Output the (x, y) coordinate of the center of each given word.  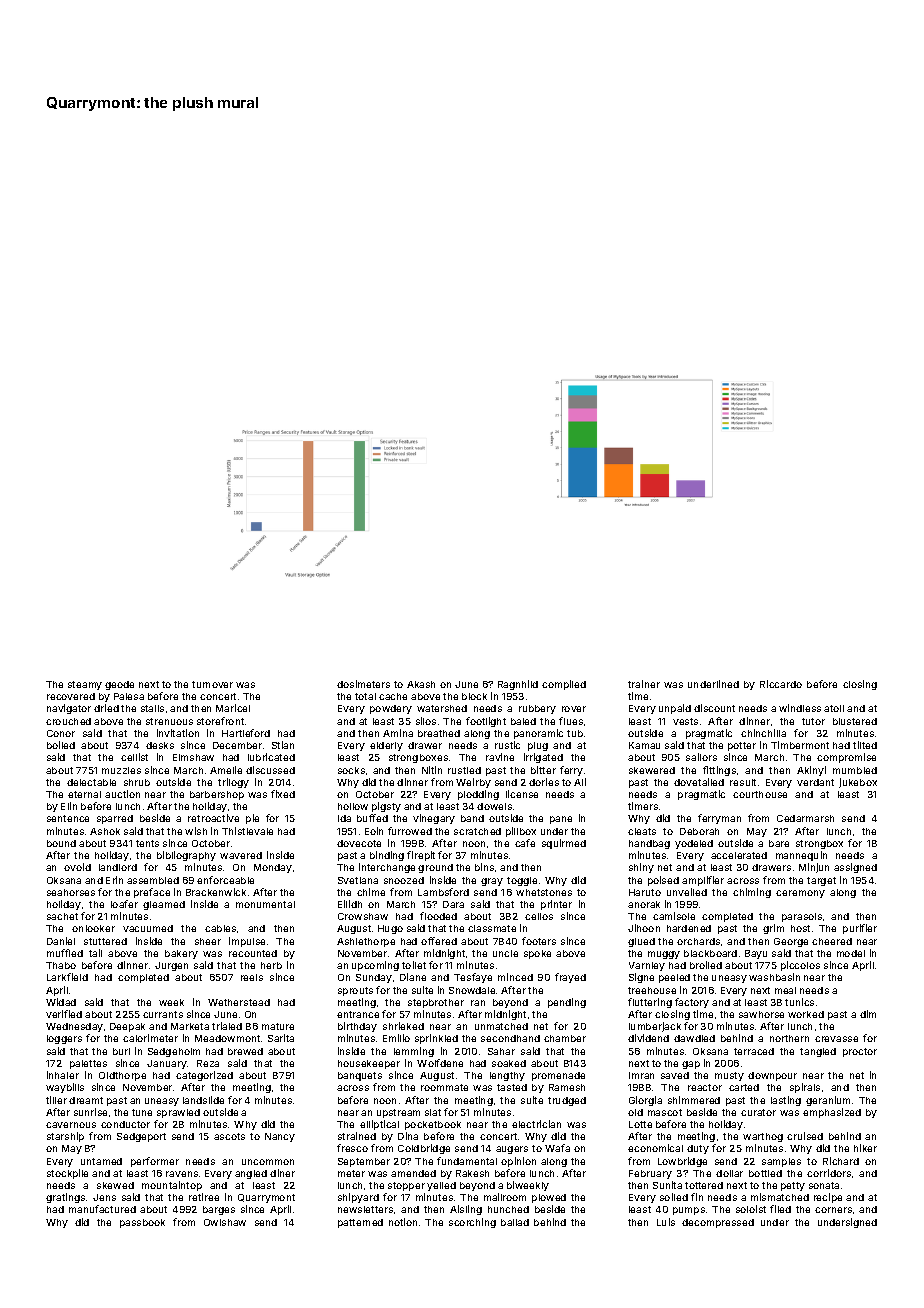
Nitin (432, 770)
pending (567, 1003)
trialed (227, 1026)
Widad (61, 1002)
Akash (421, 684)
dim (868, 1014)
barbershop (217, 795)
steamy (85, 685)
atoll (834, 708)
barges (219, 1210)
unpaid (675, 709)
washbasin (774, 977)
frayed (570, 978)
